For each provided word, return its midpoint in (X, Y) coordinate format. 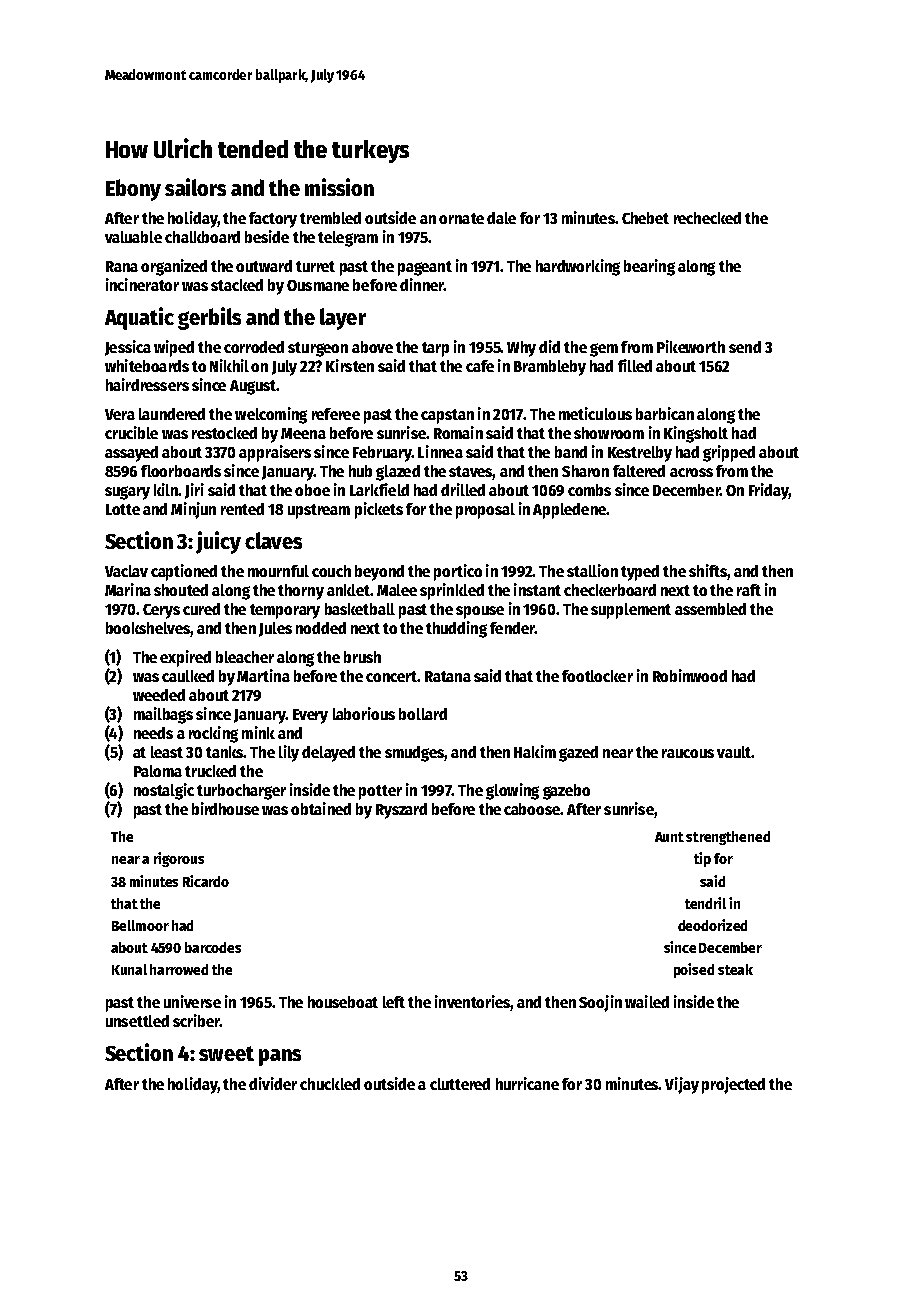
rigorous (179, 859)
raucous (688, 753)
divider (273, 1083)
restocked (224, 433)
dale (501, 218)
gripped (729, 453)
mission (339, 187)
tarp (435, 349)
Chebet (645, 218)
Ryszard (401, 811)
